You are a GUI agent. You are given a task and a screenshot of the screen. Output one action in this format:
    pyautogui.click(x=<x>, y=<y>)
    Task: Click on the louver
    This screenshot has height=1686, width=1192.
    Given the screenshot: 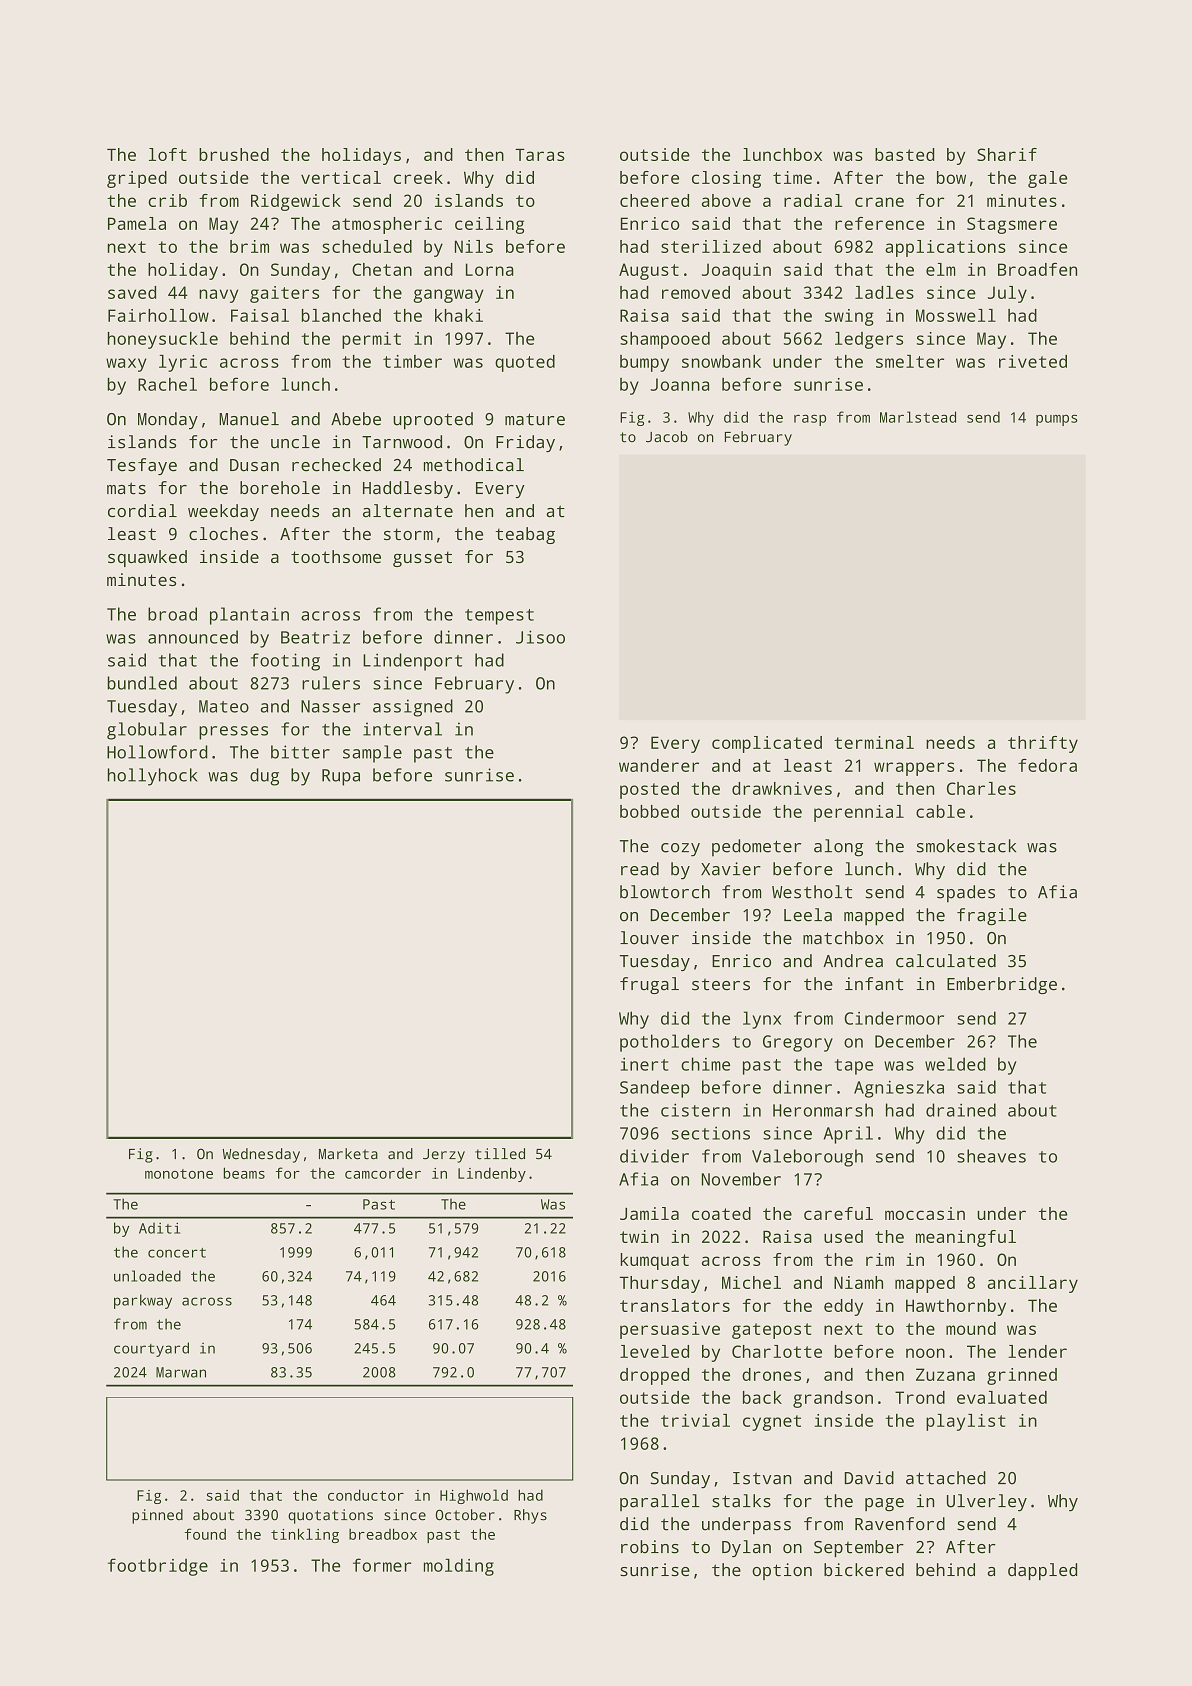 What is the action you would take?
    pyautogui.click(x=649, y=938)
